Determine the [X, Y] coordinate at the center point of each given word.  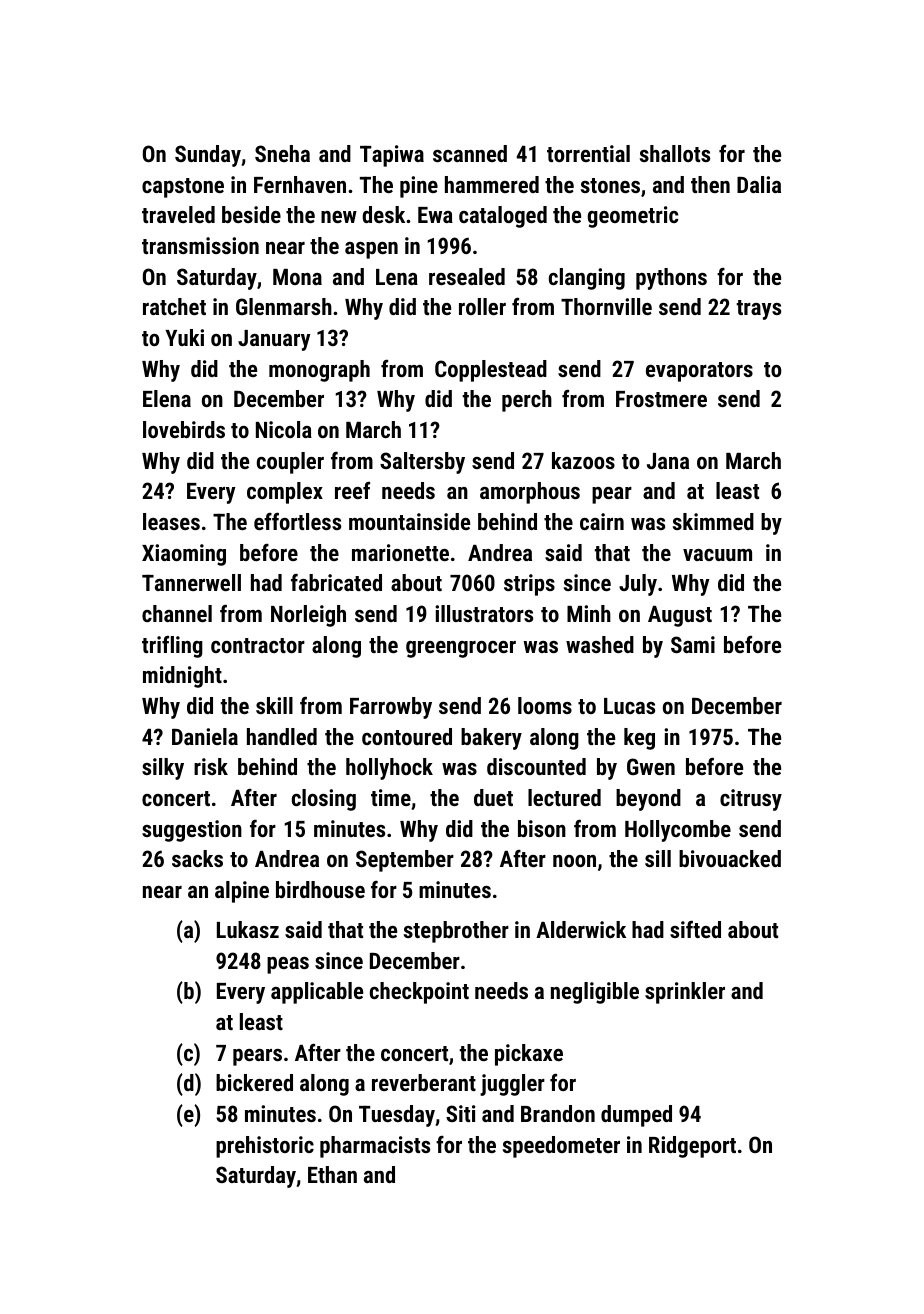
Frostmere [661, 399]
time [391, 797]
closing [324, 800]
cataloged [503, 217]
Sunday [208, 156]
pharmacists [375, 1147]
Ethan [332, 1174]
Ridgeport [692, 1147]
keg [639, 739]
